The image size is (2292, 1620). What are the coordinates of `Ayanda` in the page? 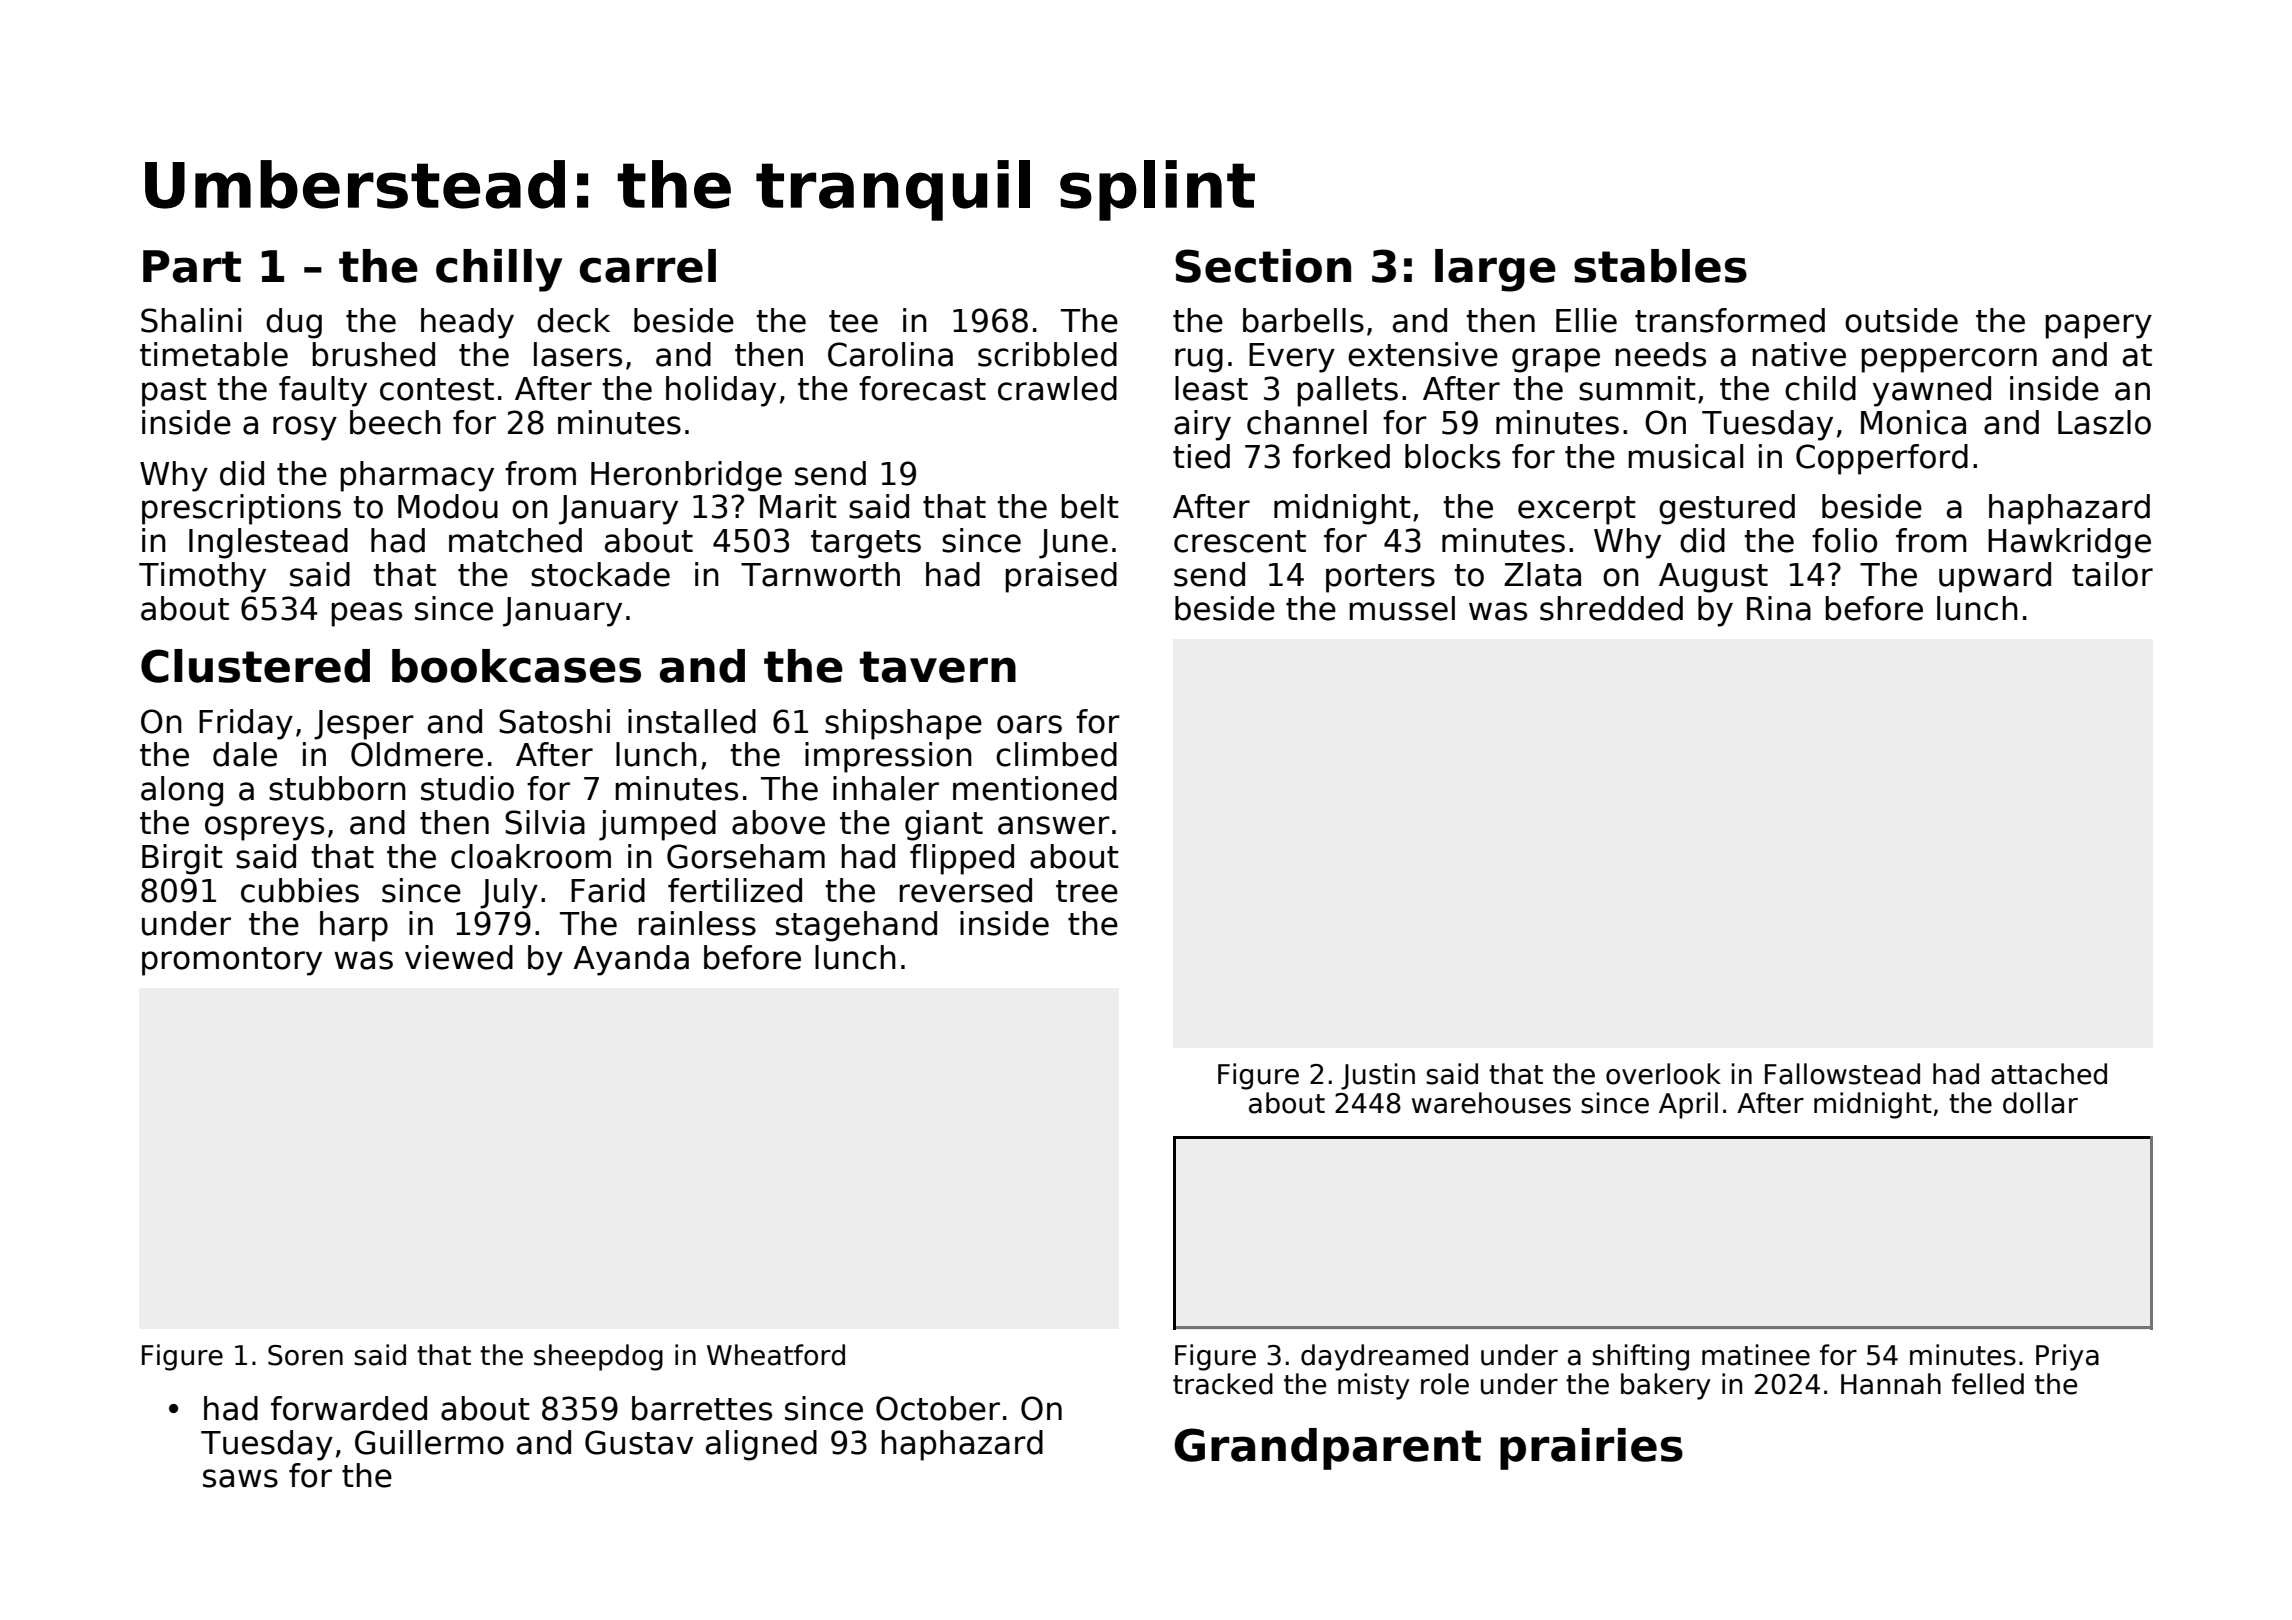 It's located at (631, 960).
